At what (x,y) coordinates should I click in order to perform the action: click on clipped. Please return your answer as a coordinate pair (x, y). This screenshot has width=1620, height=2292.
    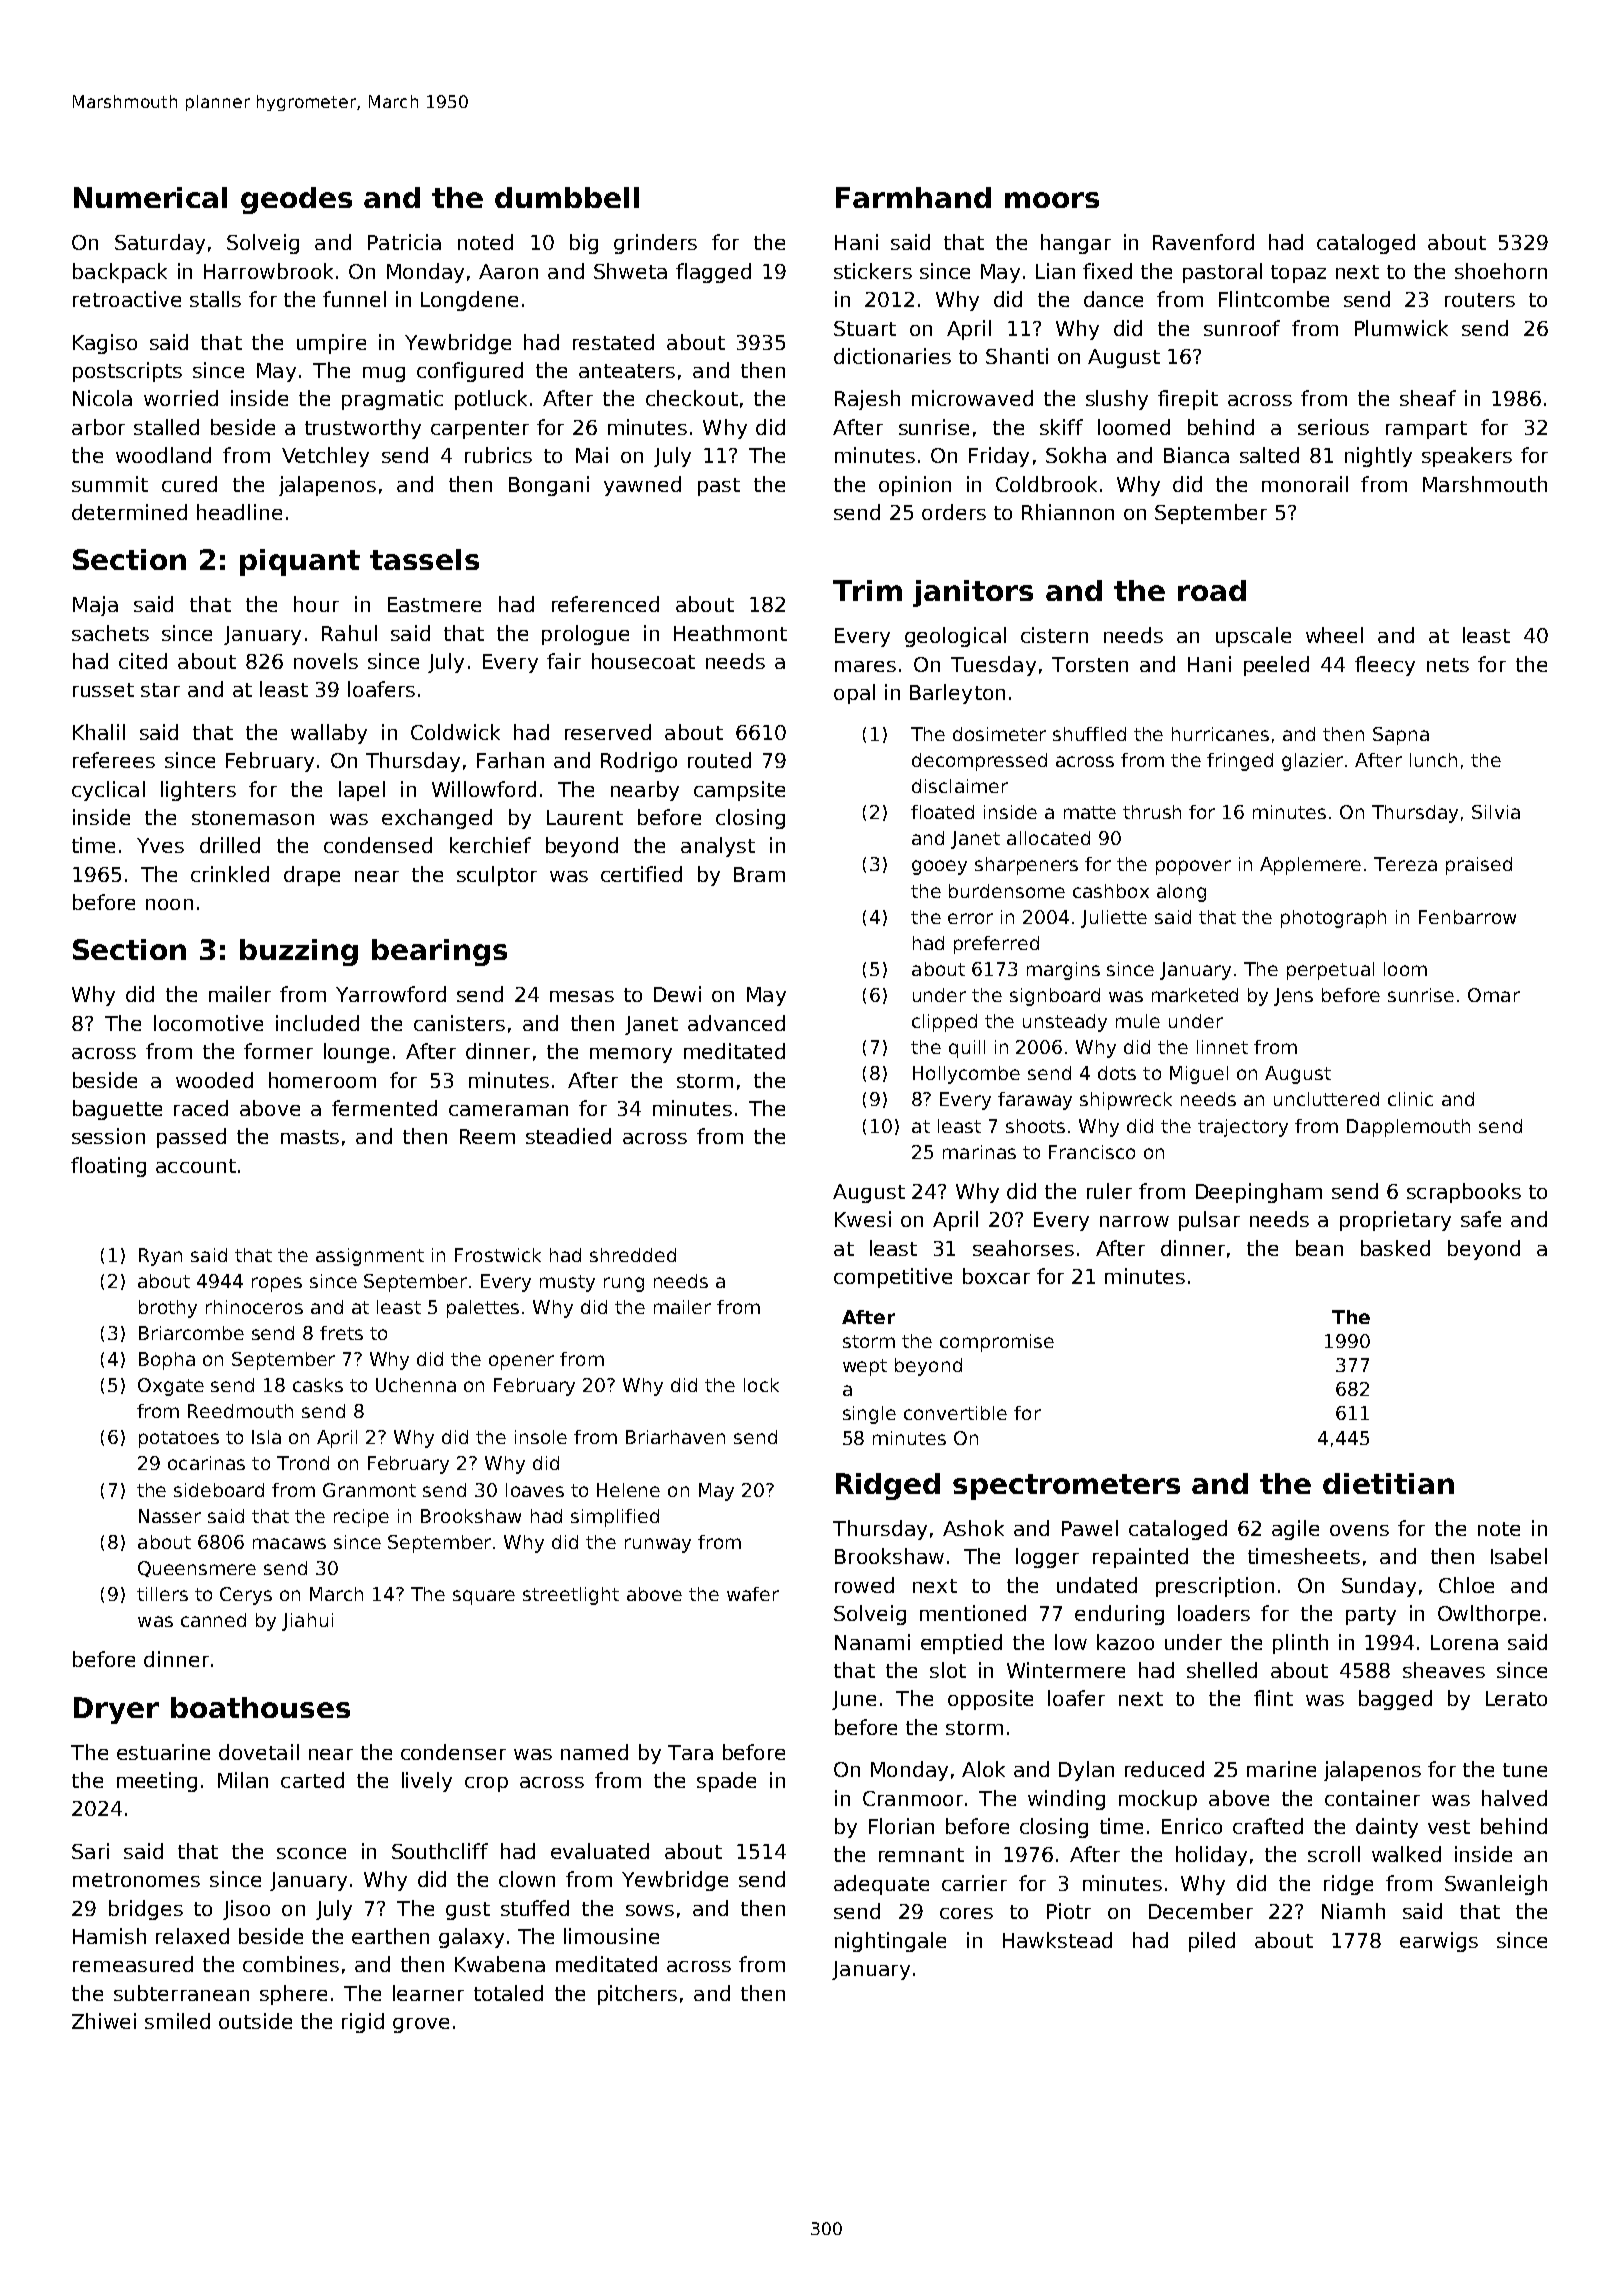
    Looking at the image, I should click on (944, 1023).
